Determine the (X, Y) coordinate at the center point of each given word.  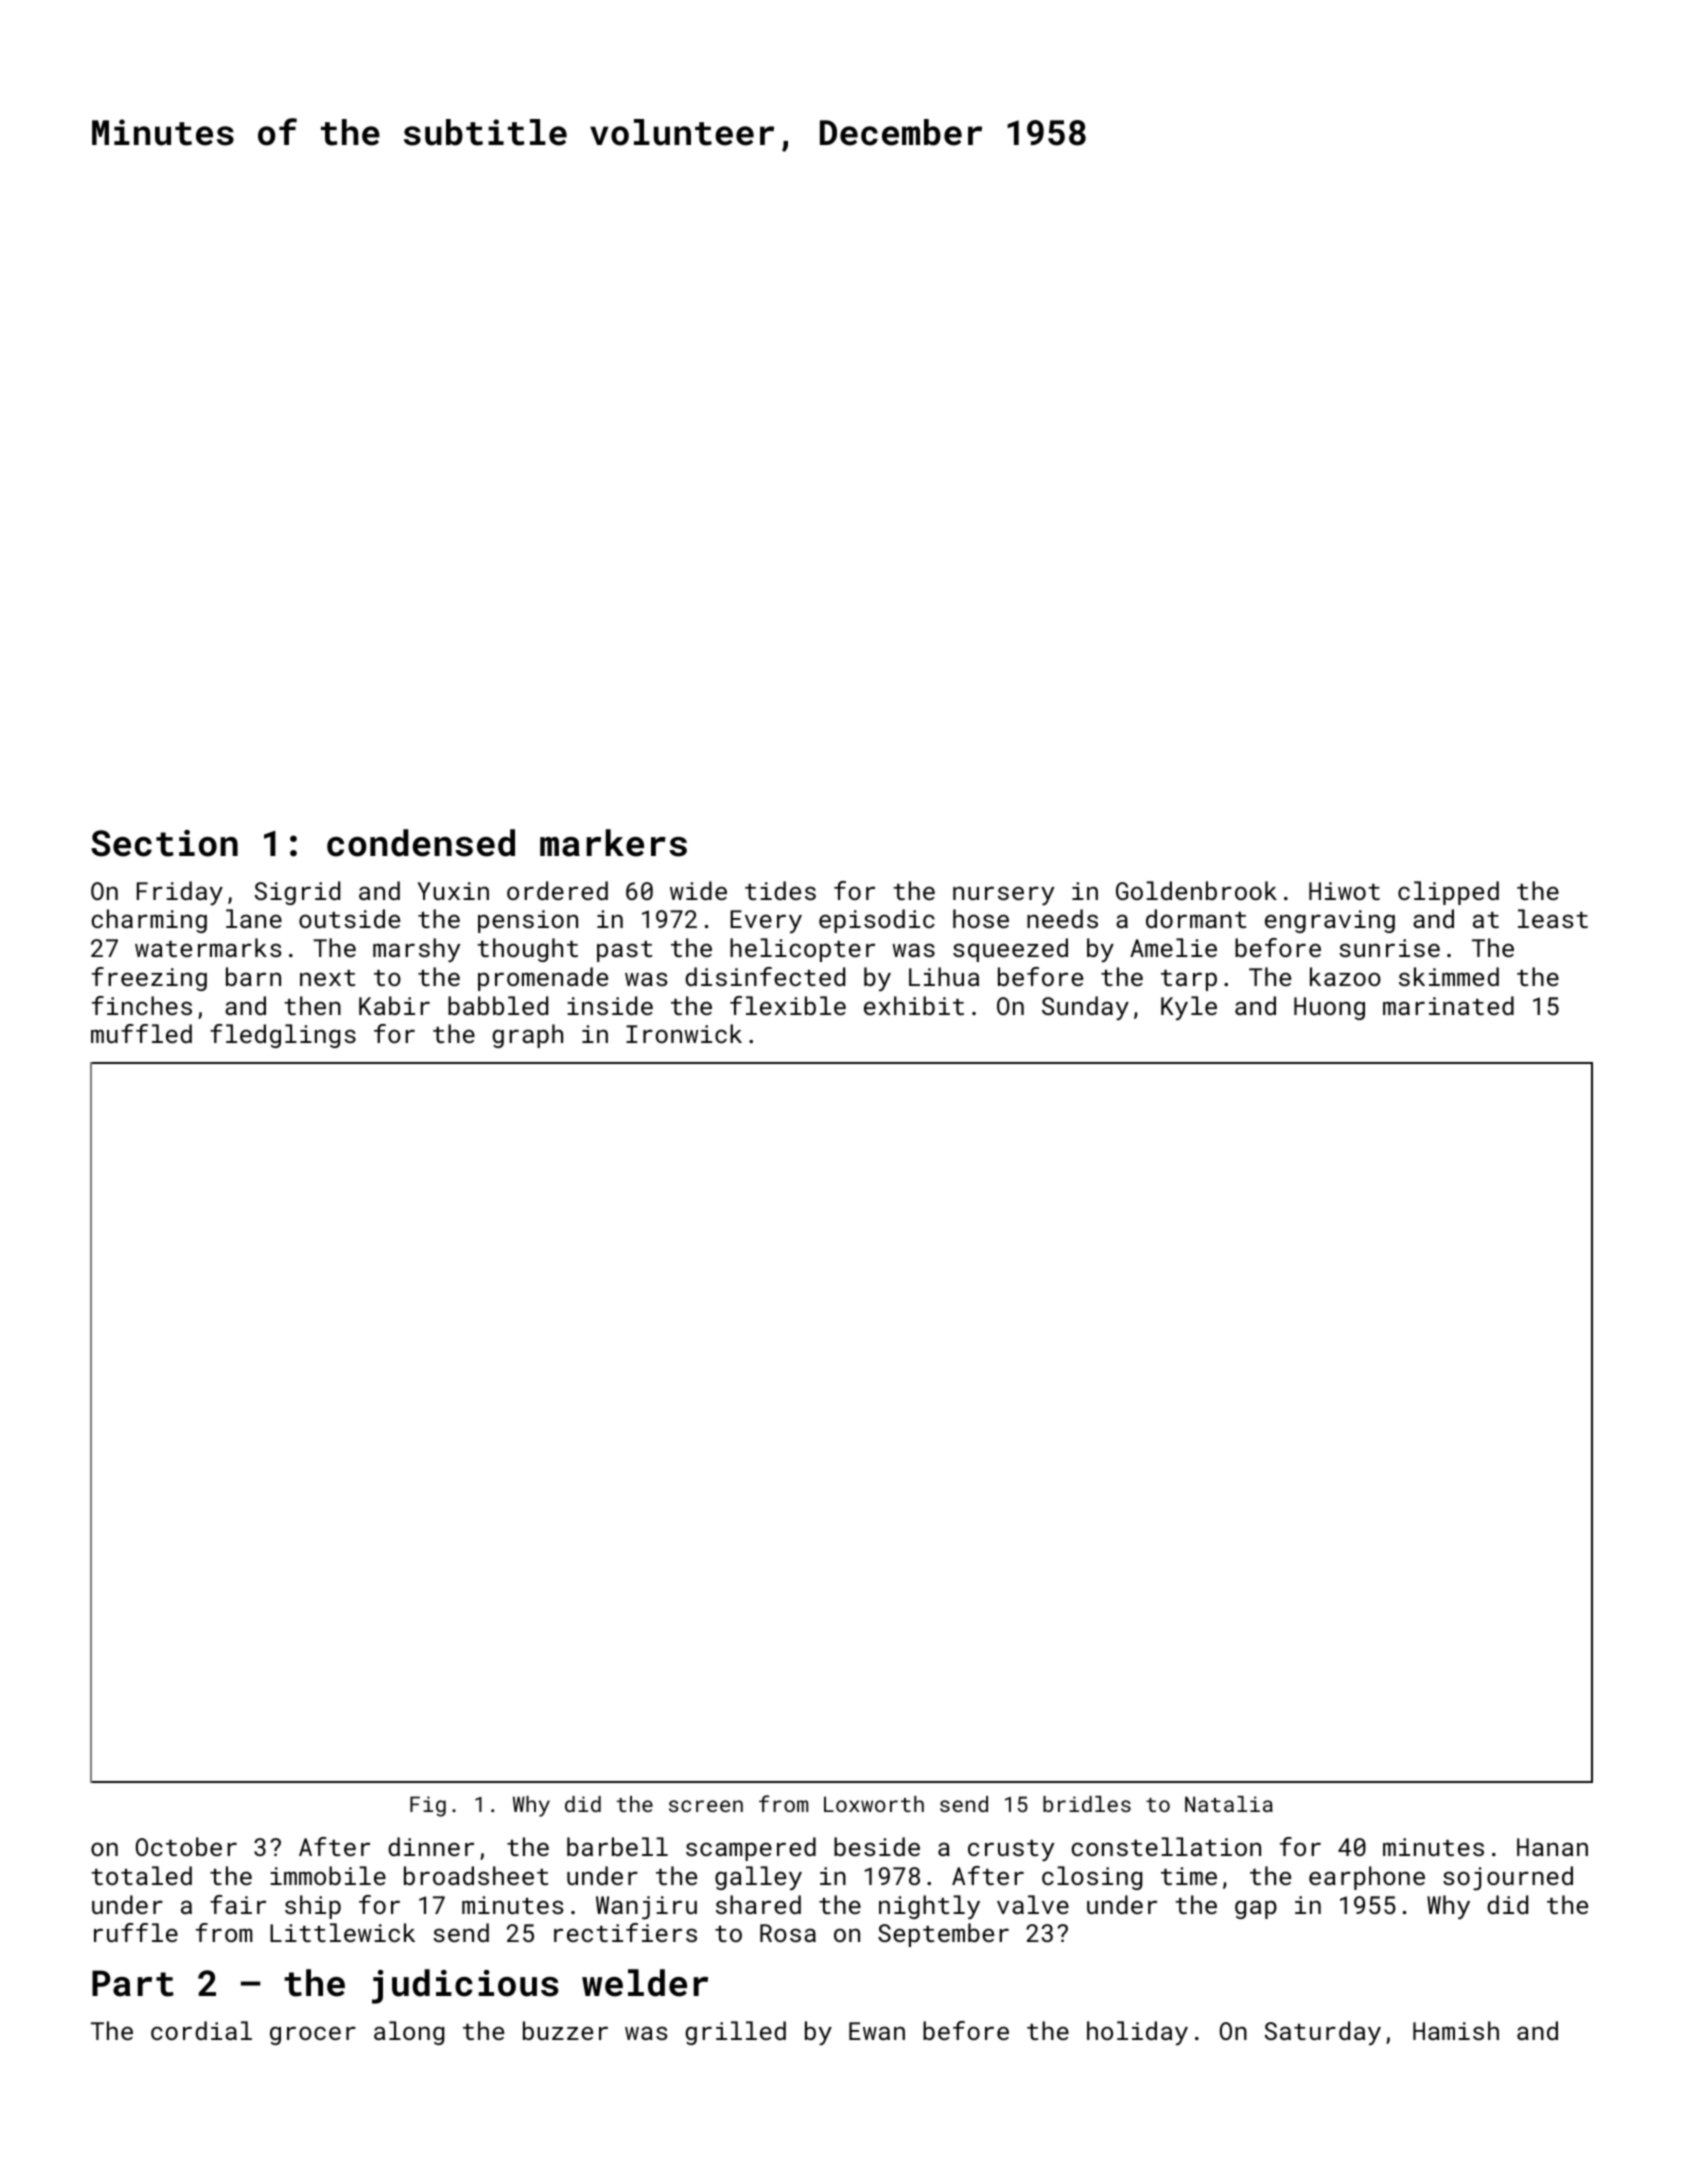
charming (149, 921)
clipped (1448, 893)
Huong (1329, 1008)
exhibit (914, 1005)
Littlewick (342, 1932)
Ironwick (684, 1033)
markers (613, 843)
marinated (1448, 1005)
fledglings (283, 1036)
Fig (428, 1806)
